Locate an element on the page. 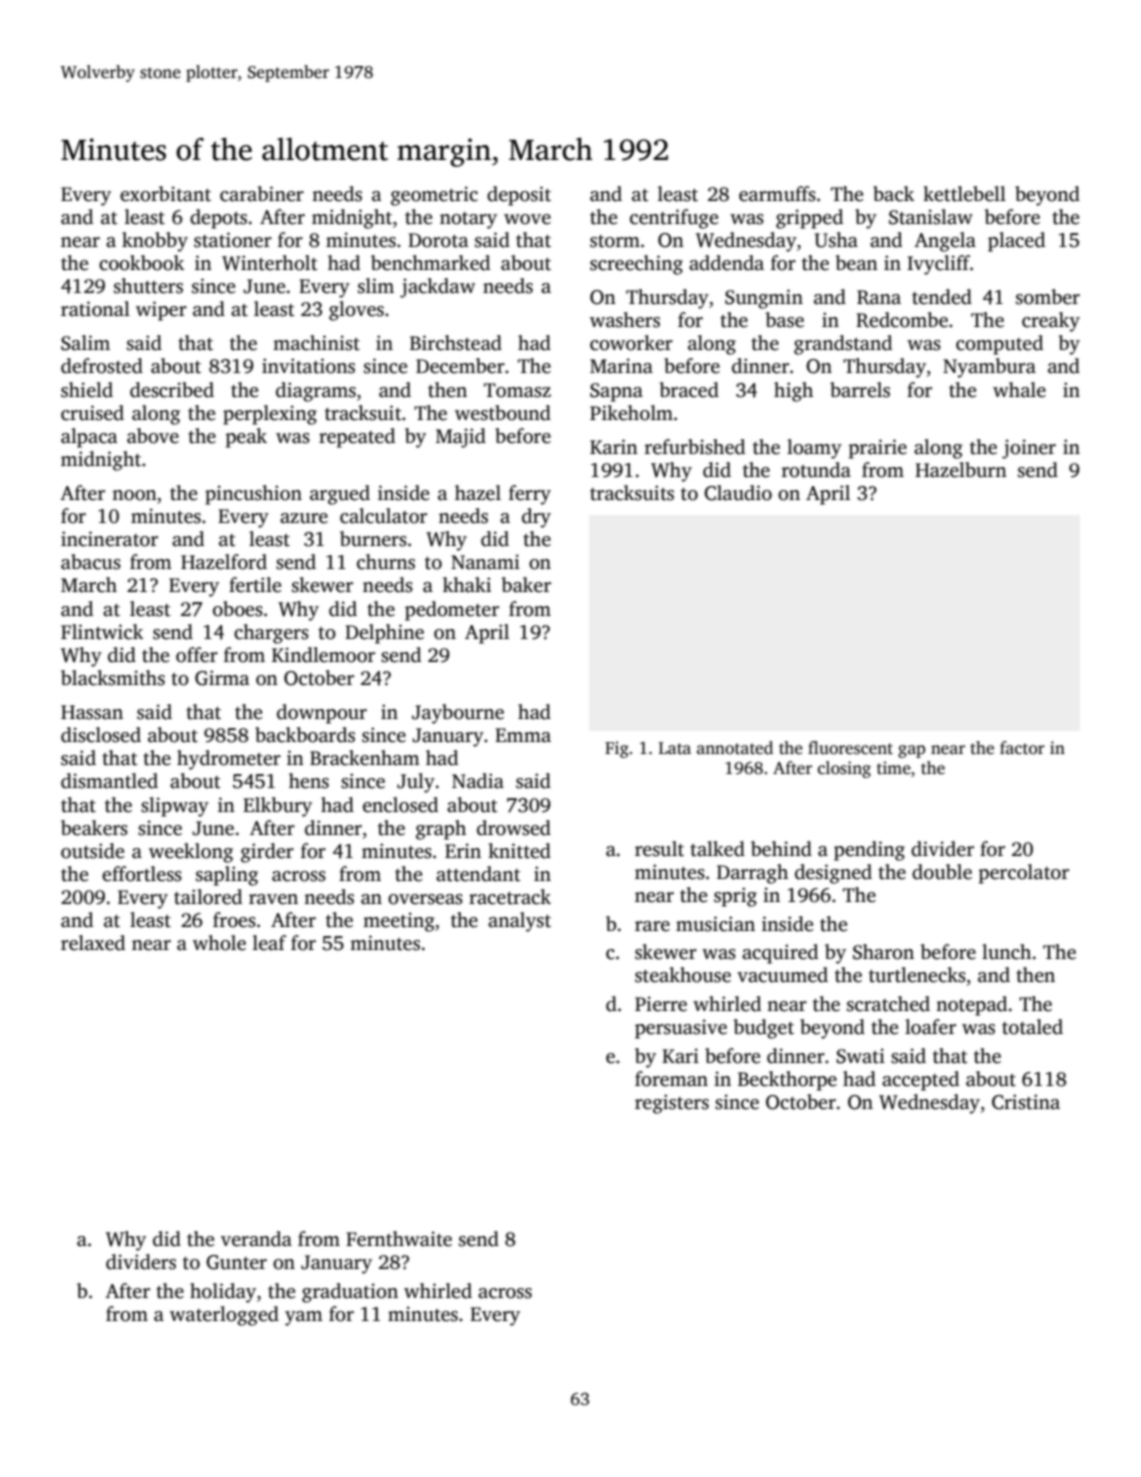 This page has width=1141, height=1477. waterlogged is located at coordinates (224, 1316).
